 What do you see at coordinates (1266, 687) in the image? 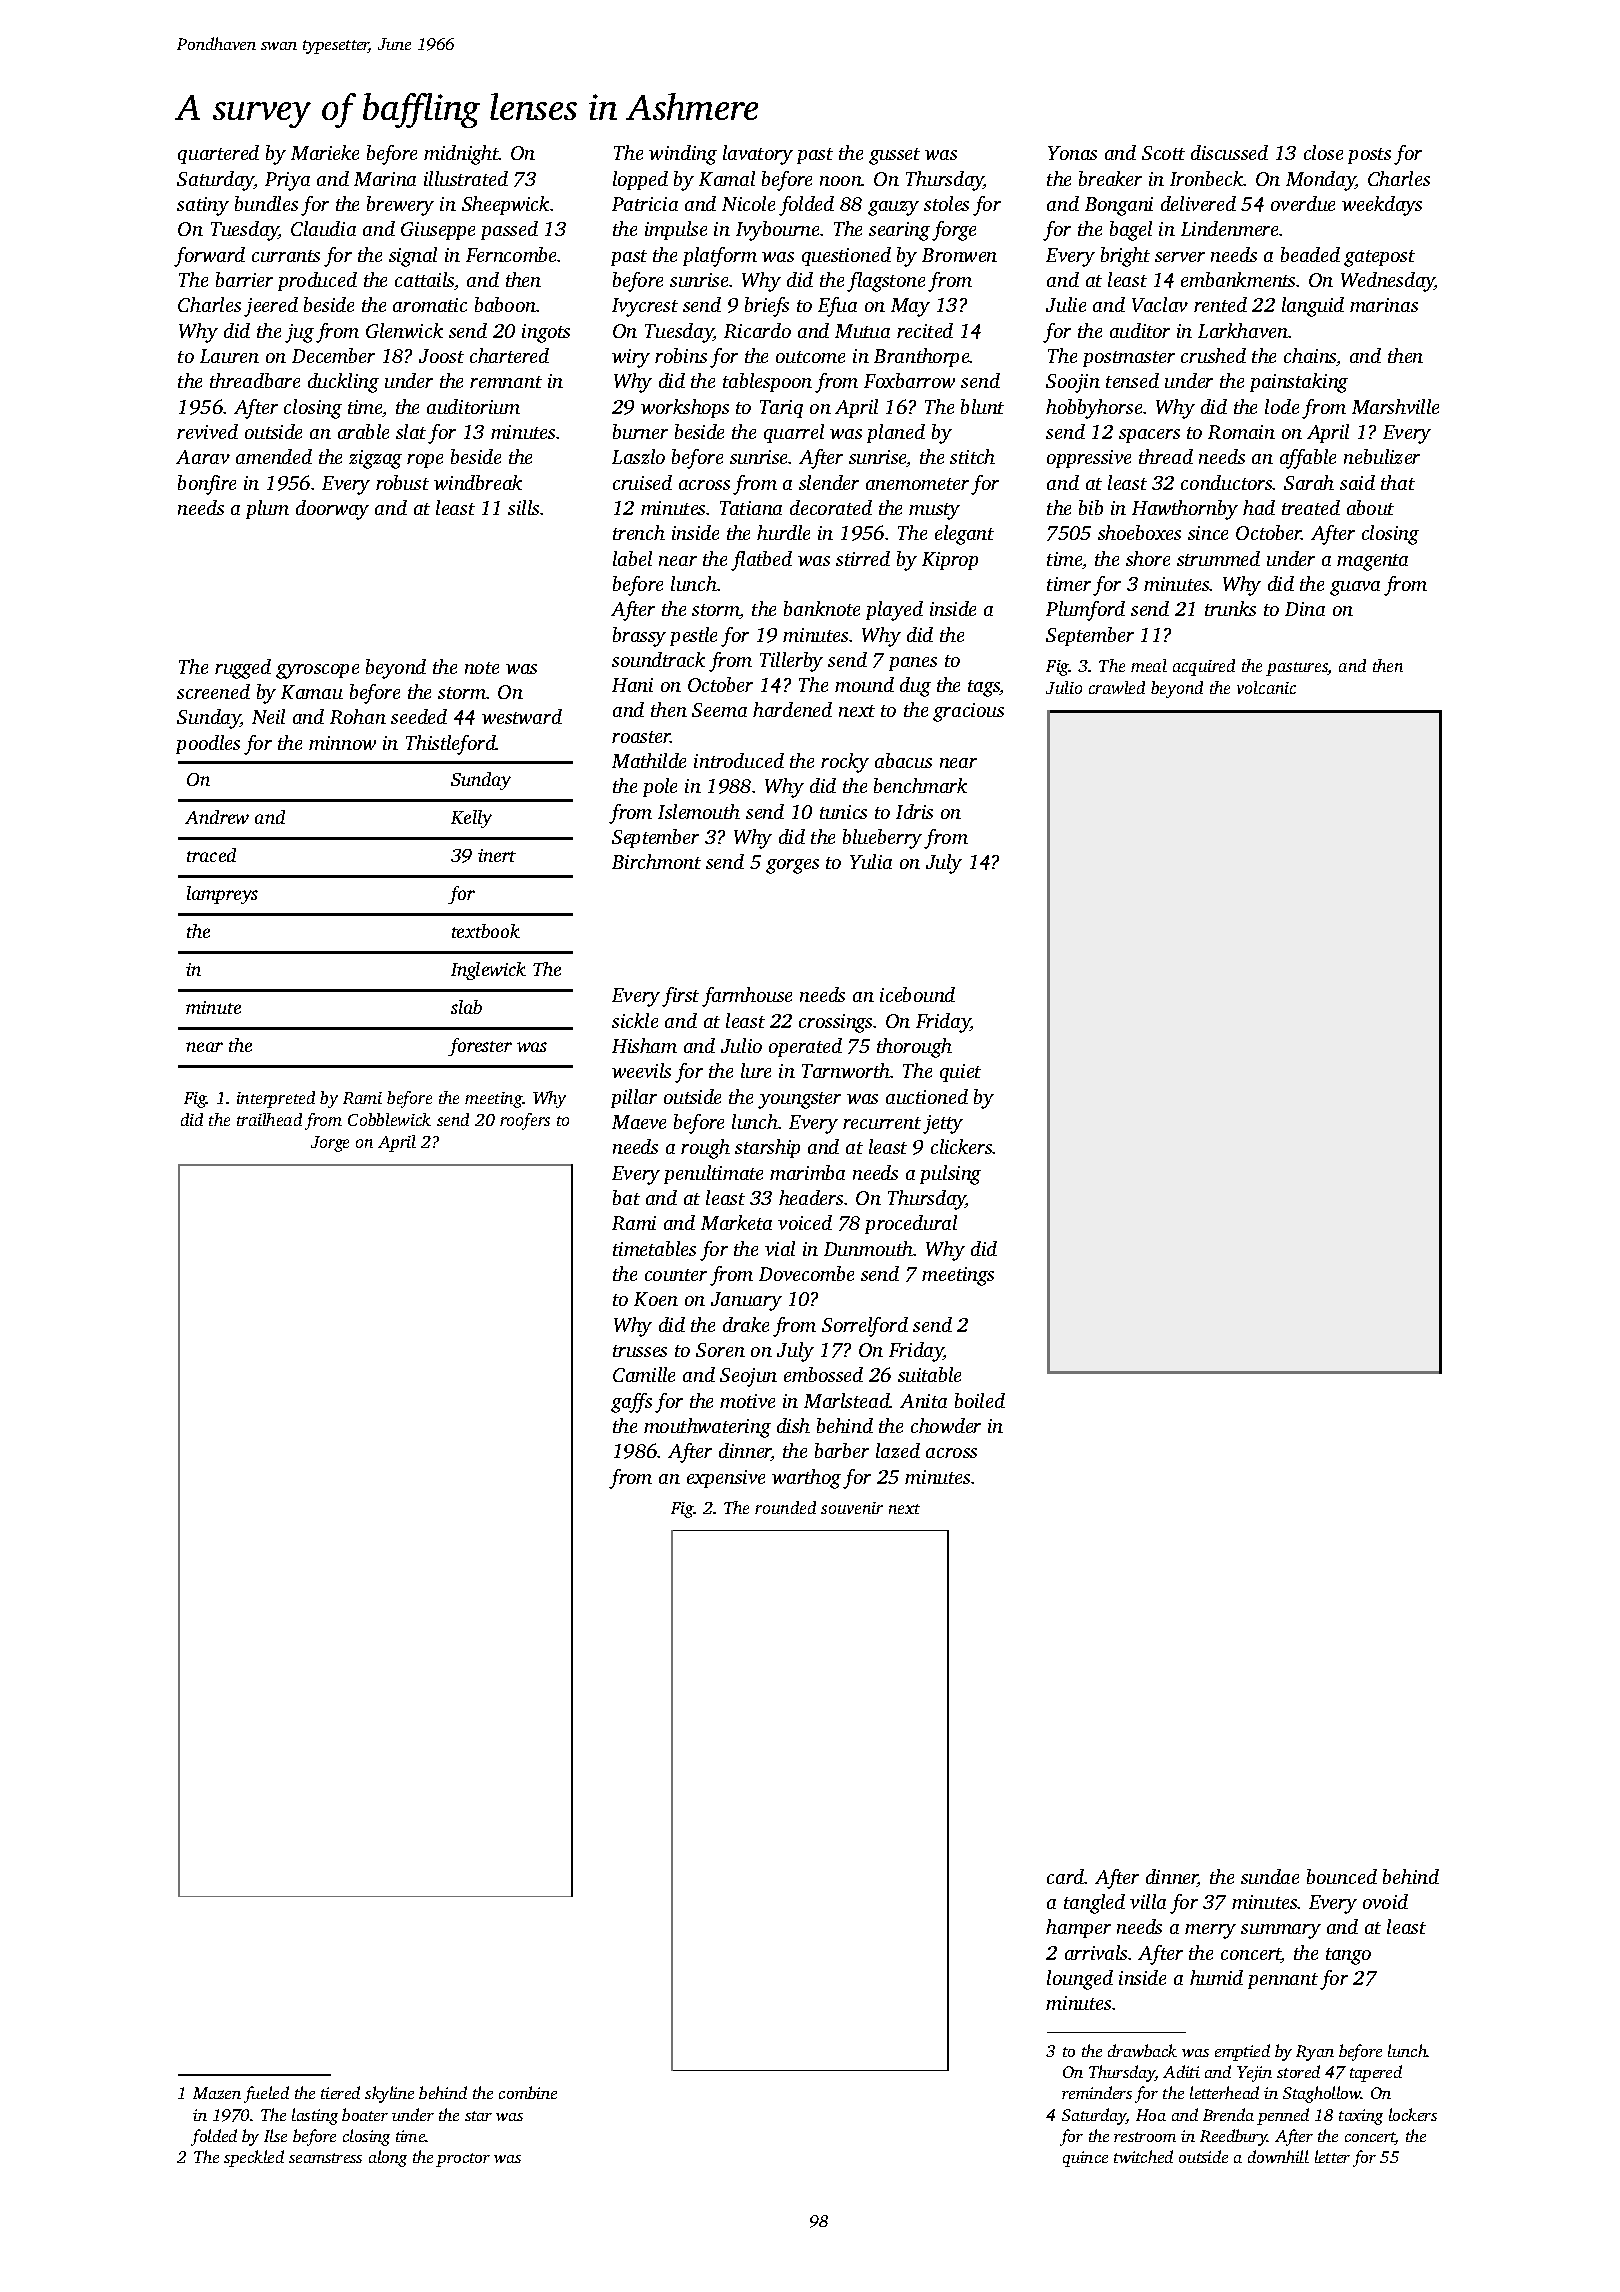
I see `volcanic` at bounding box center [1266, 687].
